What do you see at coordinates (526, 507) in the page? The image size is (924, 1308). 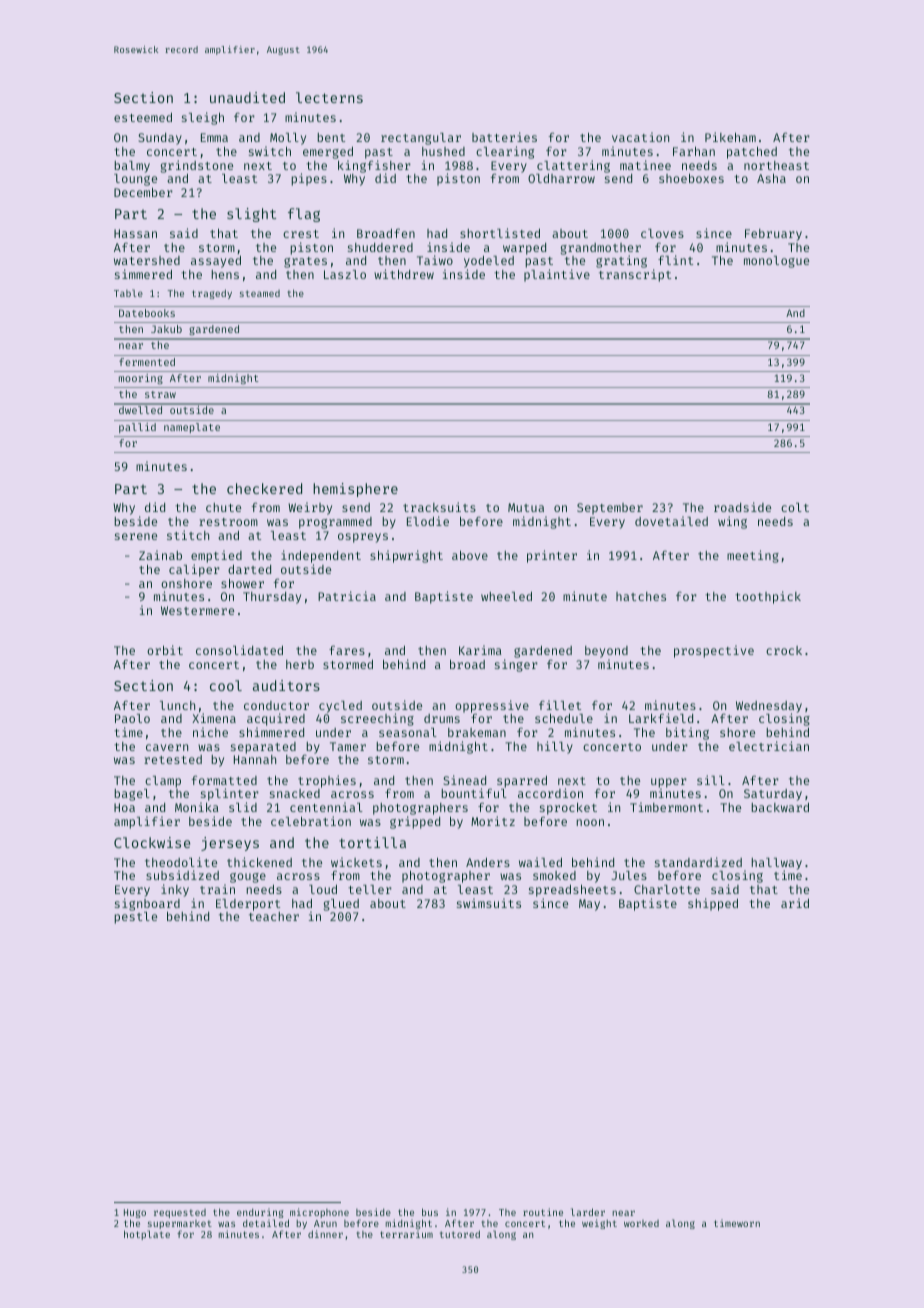 I see `Mutua` at bounding box center [526, 507].
